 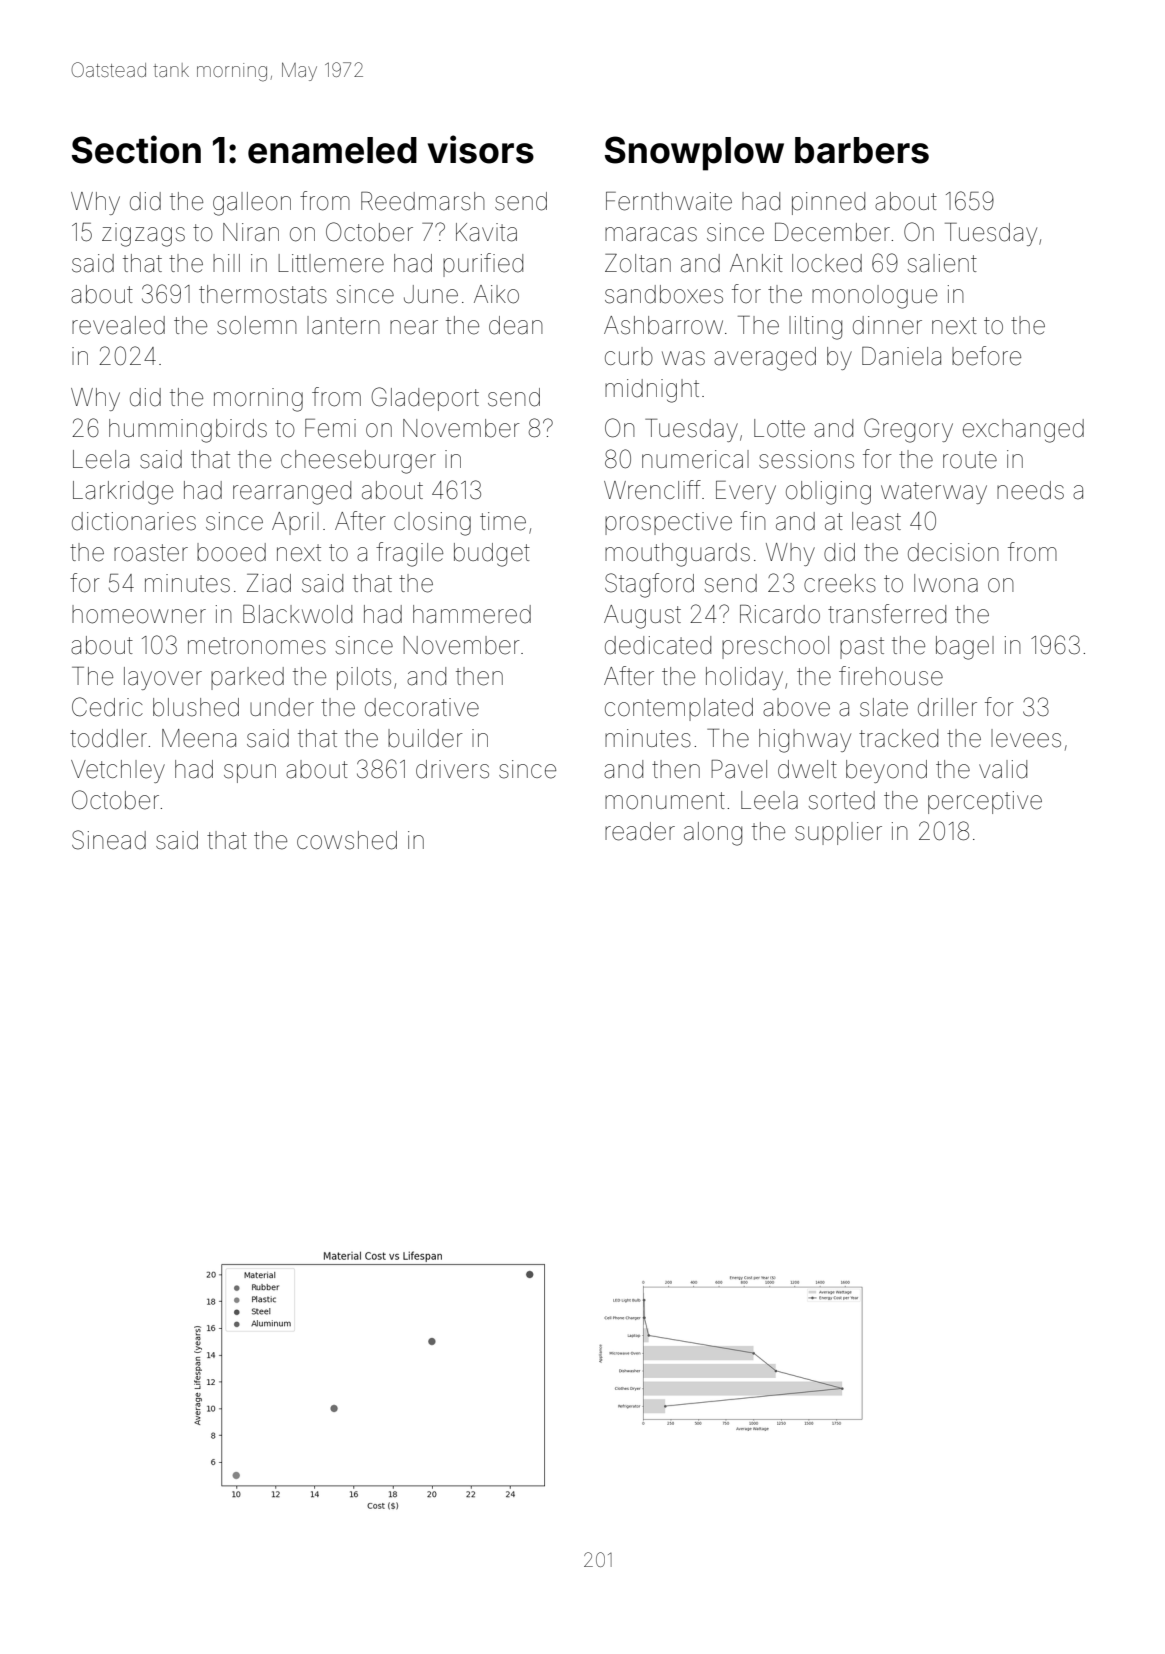 I want to click on visors, so click(x=481, y=149).
